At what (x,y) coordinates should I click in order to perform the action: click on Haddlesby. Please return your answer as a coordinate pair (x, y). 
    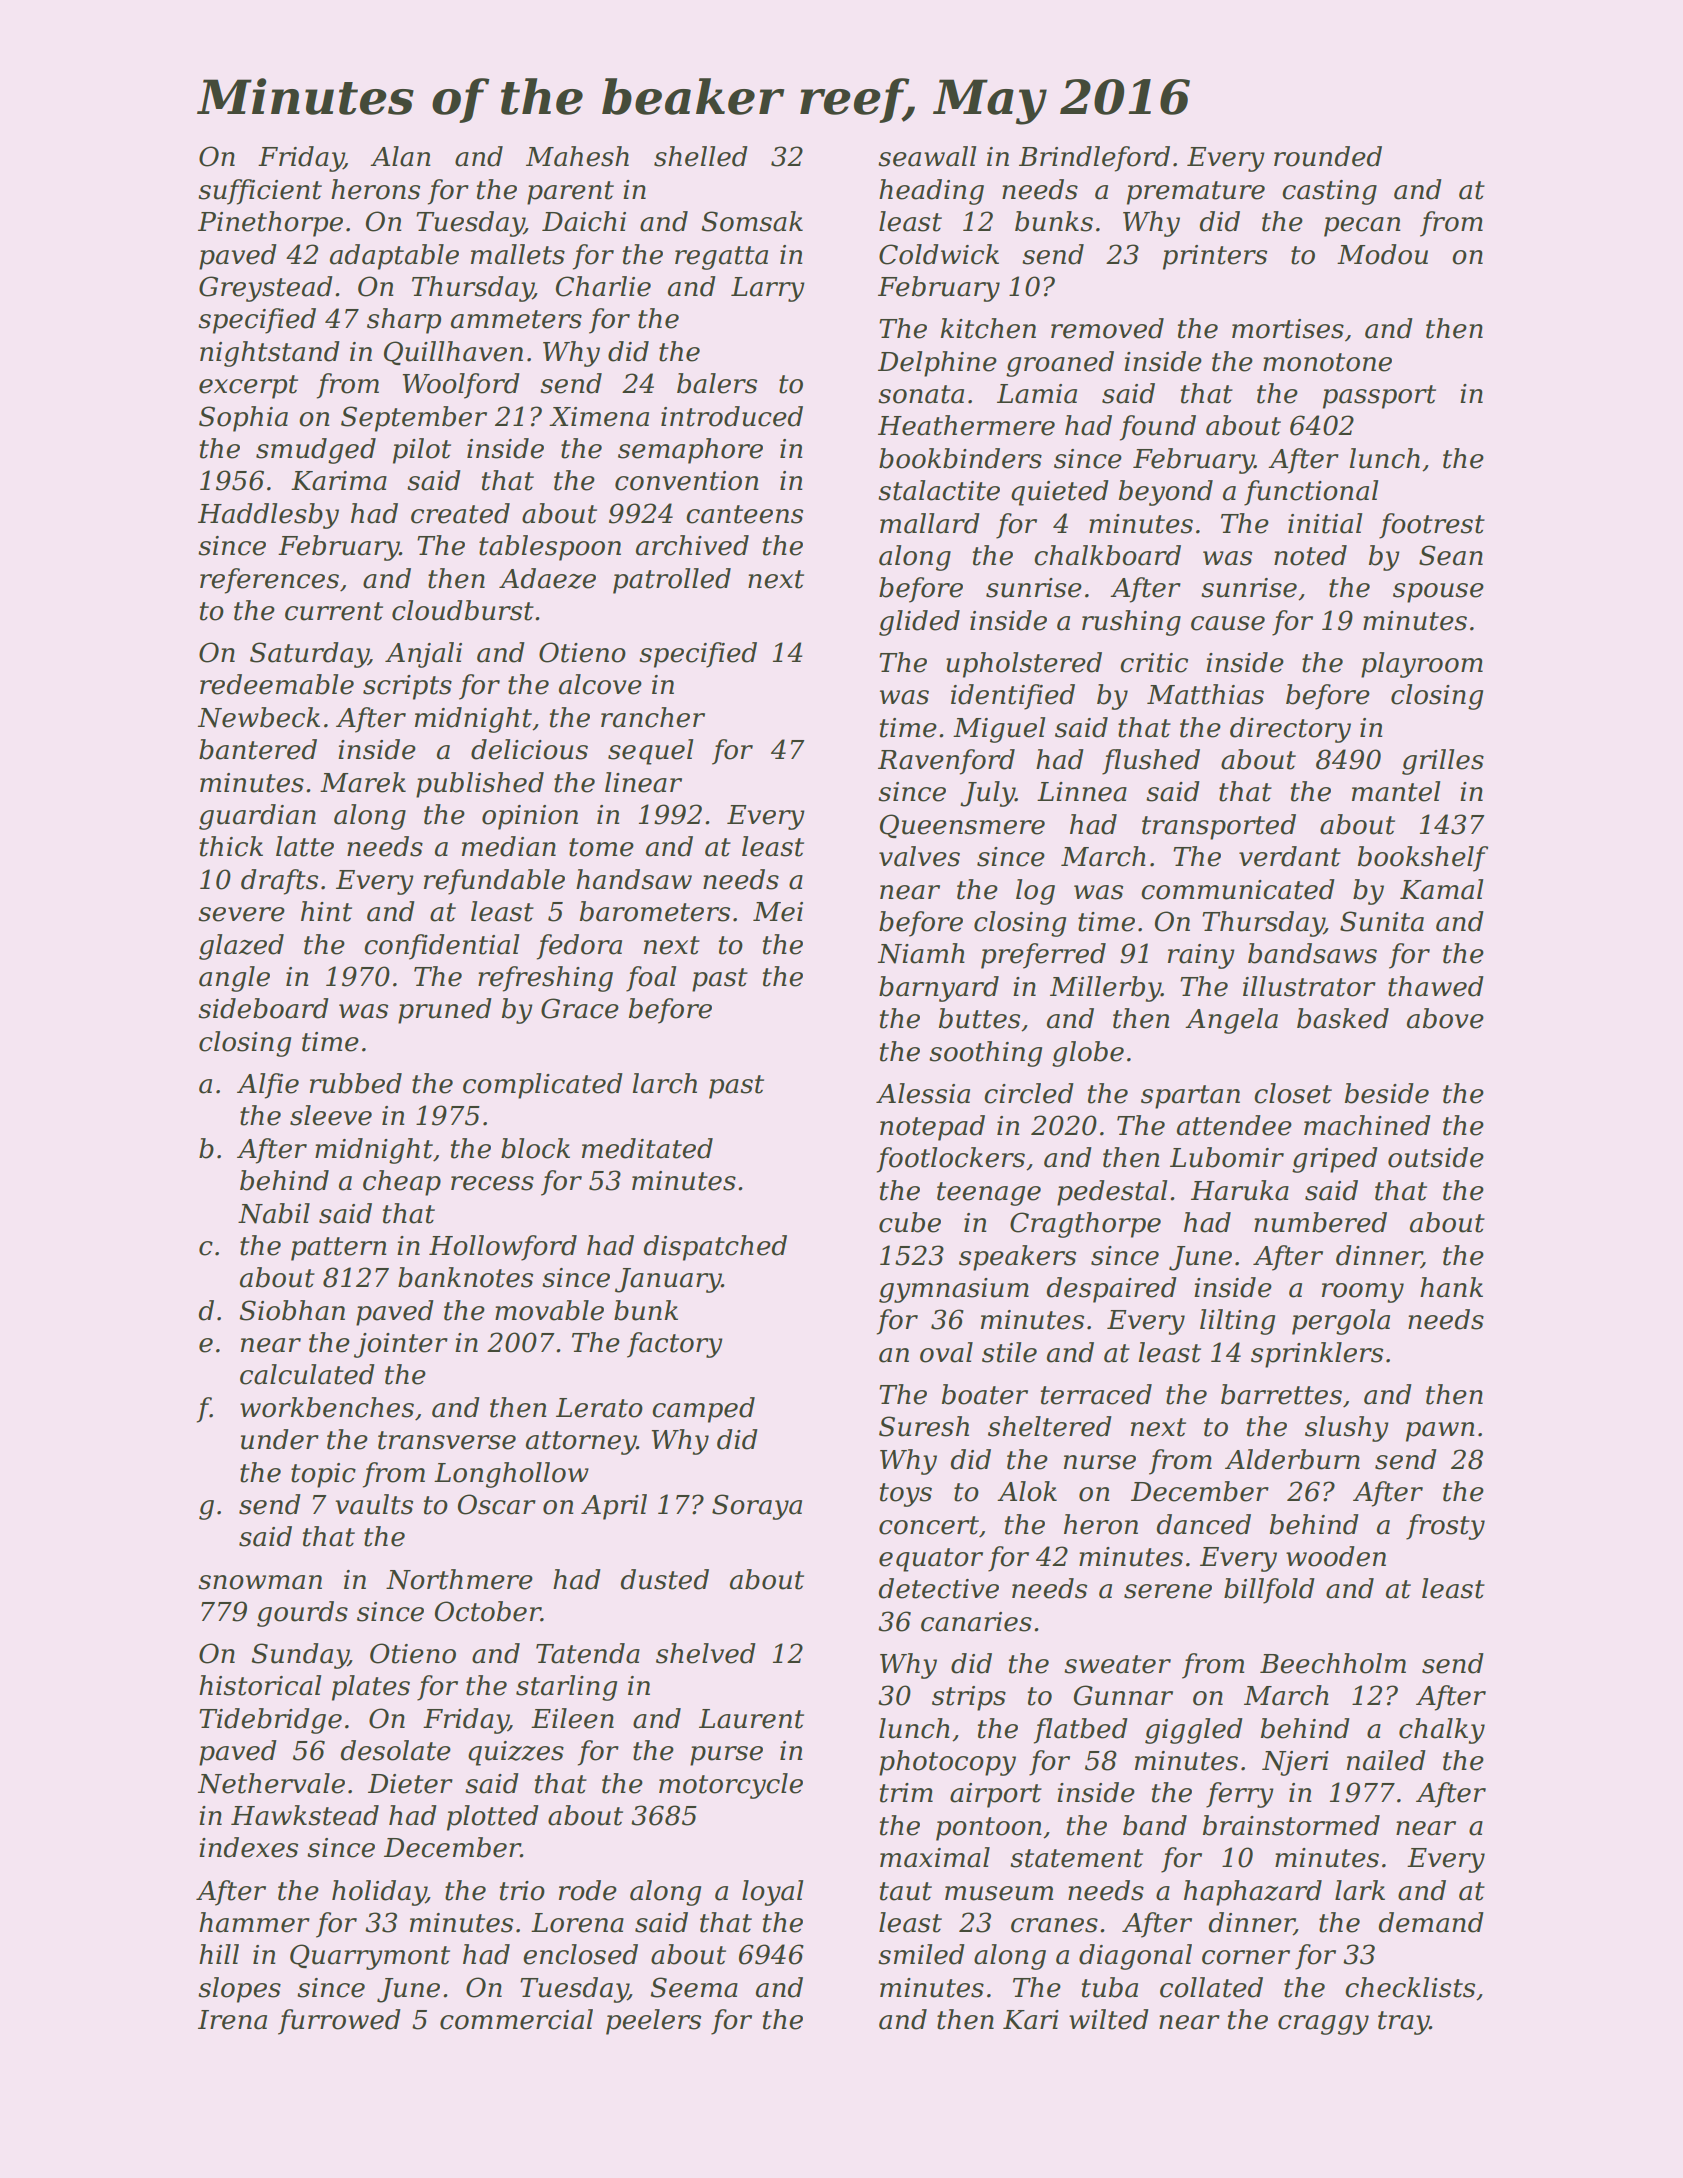
    Looking at the image, I should click on (268, 516).
